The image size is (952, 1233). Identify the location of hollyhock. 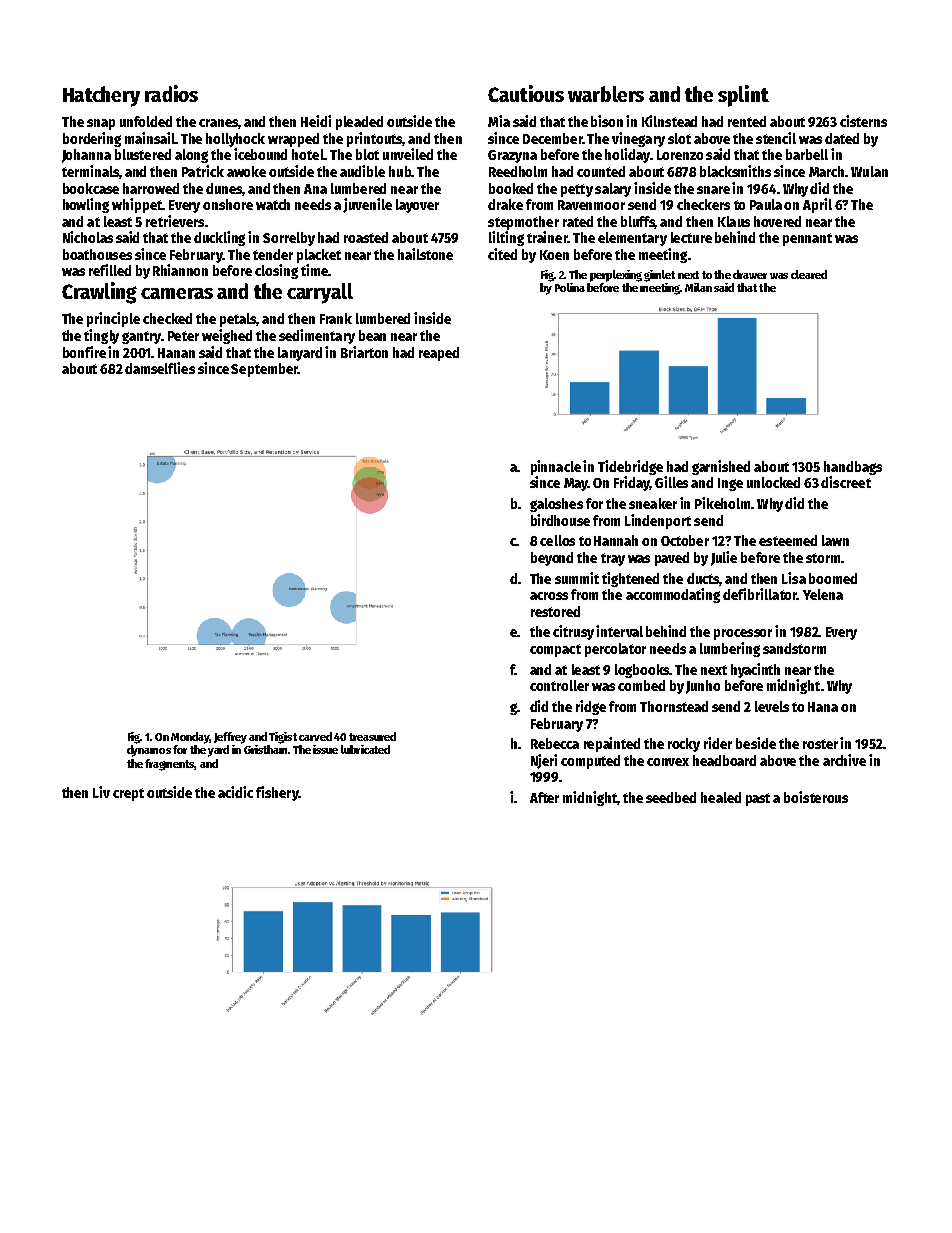
(235, 140).
